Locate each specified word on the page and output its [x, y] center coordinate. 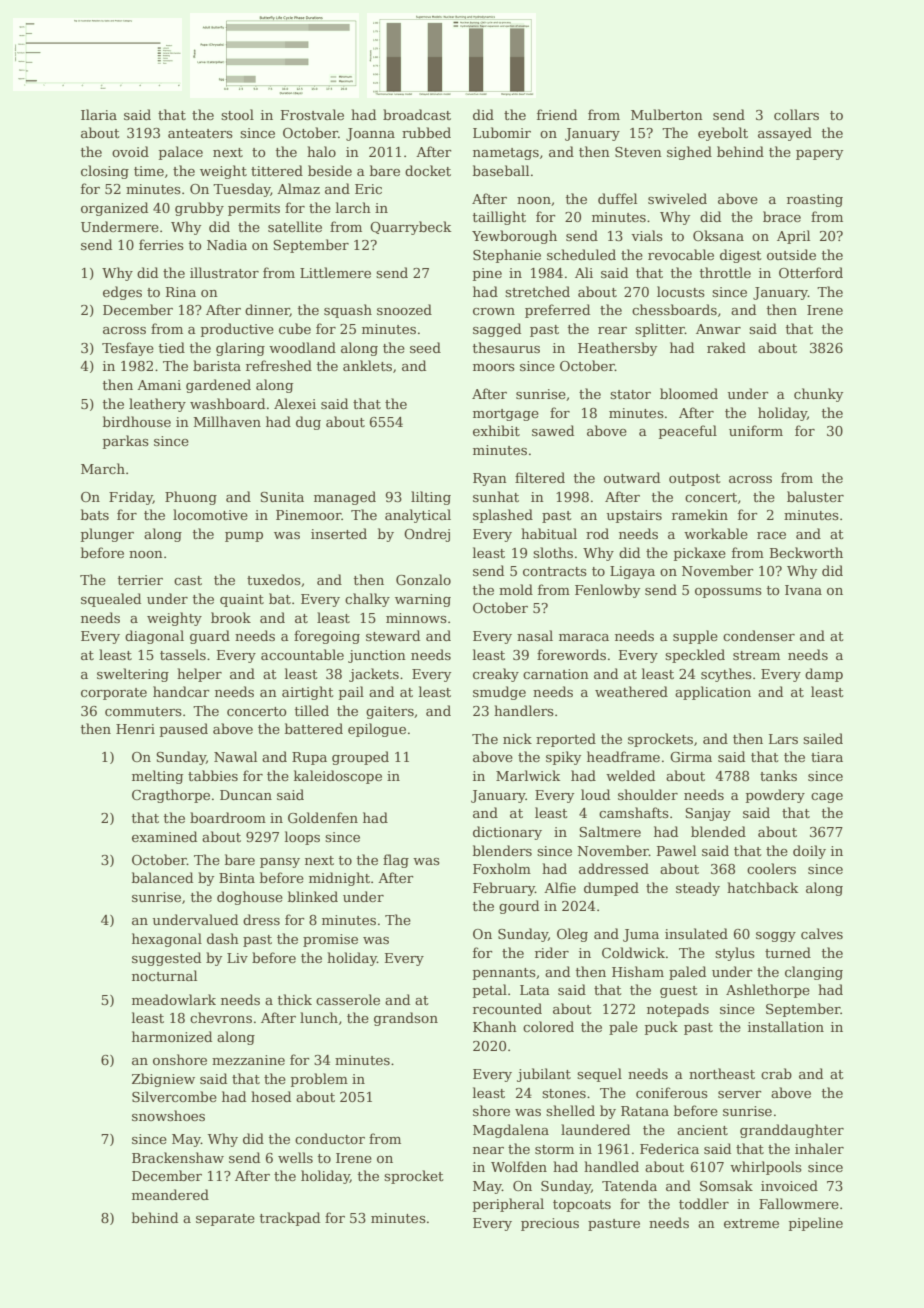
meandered [170, 1194]
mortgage [506, 415]
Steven [638, 152]
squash [348, 311]
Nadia [227, 244]
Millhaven [227, 421]
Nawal [235, 756]
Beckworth [806, 552]
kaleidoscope [338, 777]
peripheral [508, 1205]
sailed [823, 738]
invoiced [789, 1185]
